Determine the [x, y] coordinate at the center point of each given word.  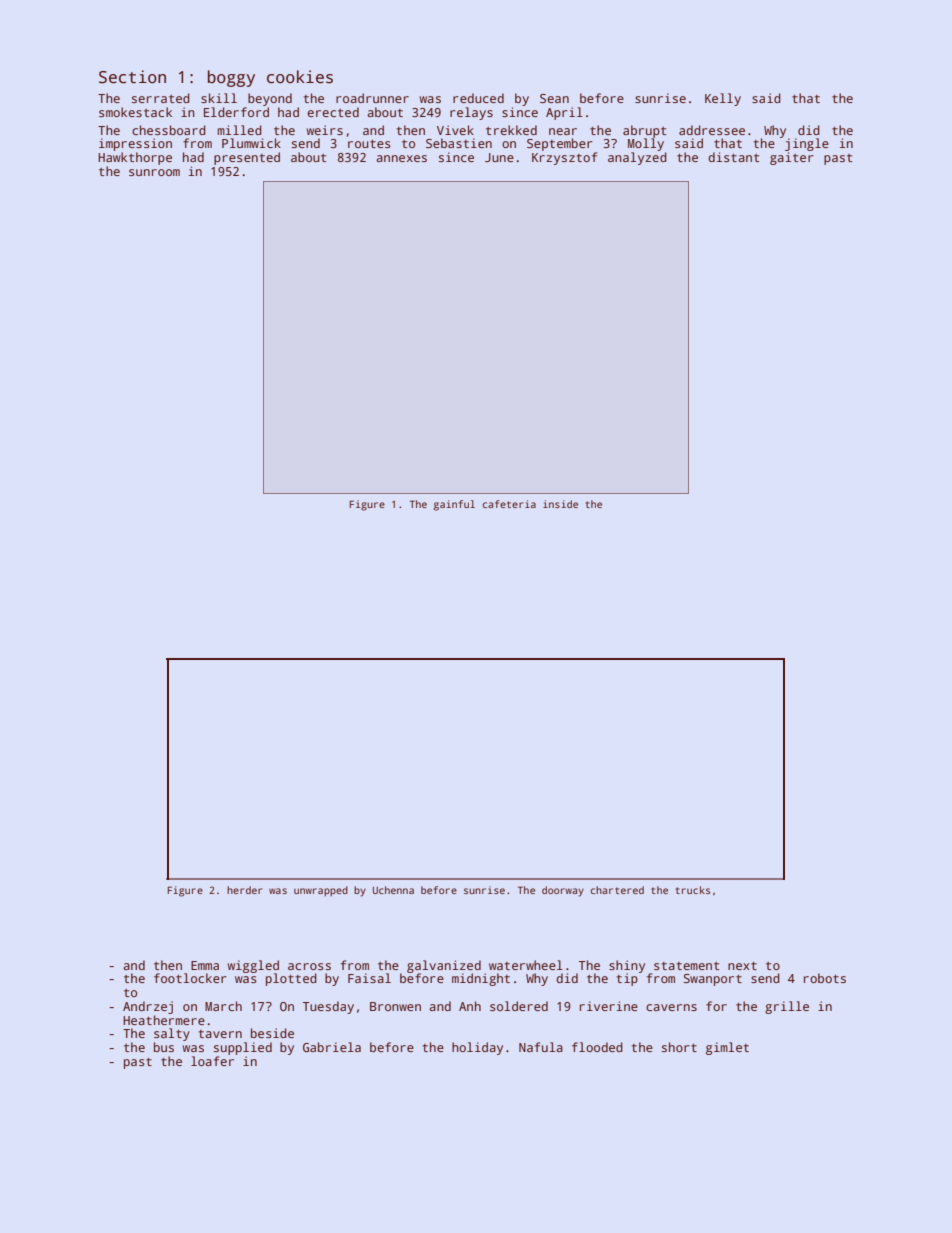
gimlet [727, 1048]
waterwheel [526, 965]
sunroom [154, 172]
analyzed [637, 158]
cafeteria [509, 504]
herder [244, 890]
